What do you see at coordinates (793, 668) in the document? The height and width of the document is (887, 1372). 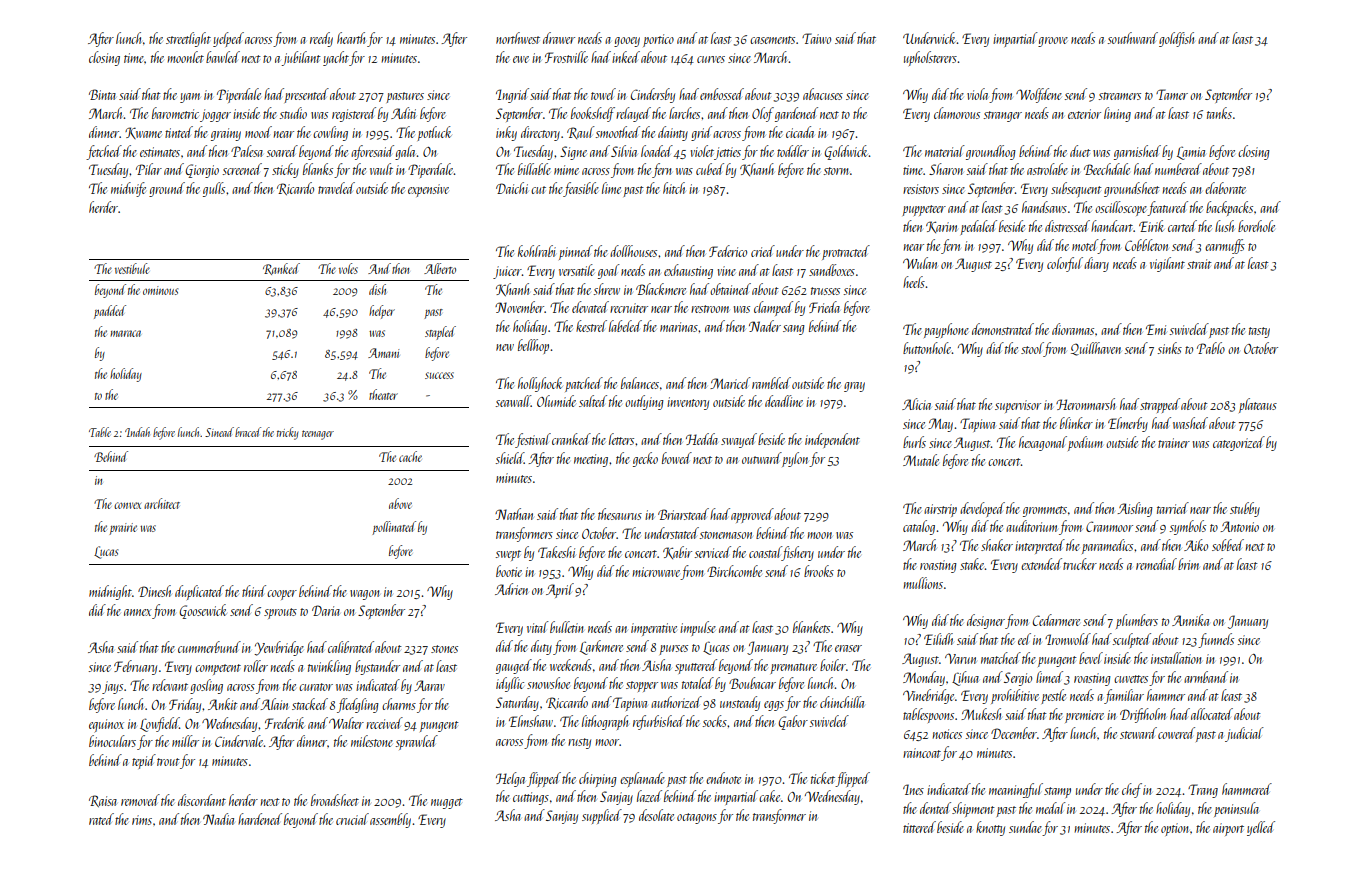 I see `premature` at bounding box center [793, 668].
